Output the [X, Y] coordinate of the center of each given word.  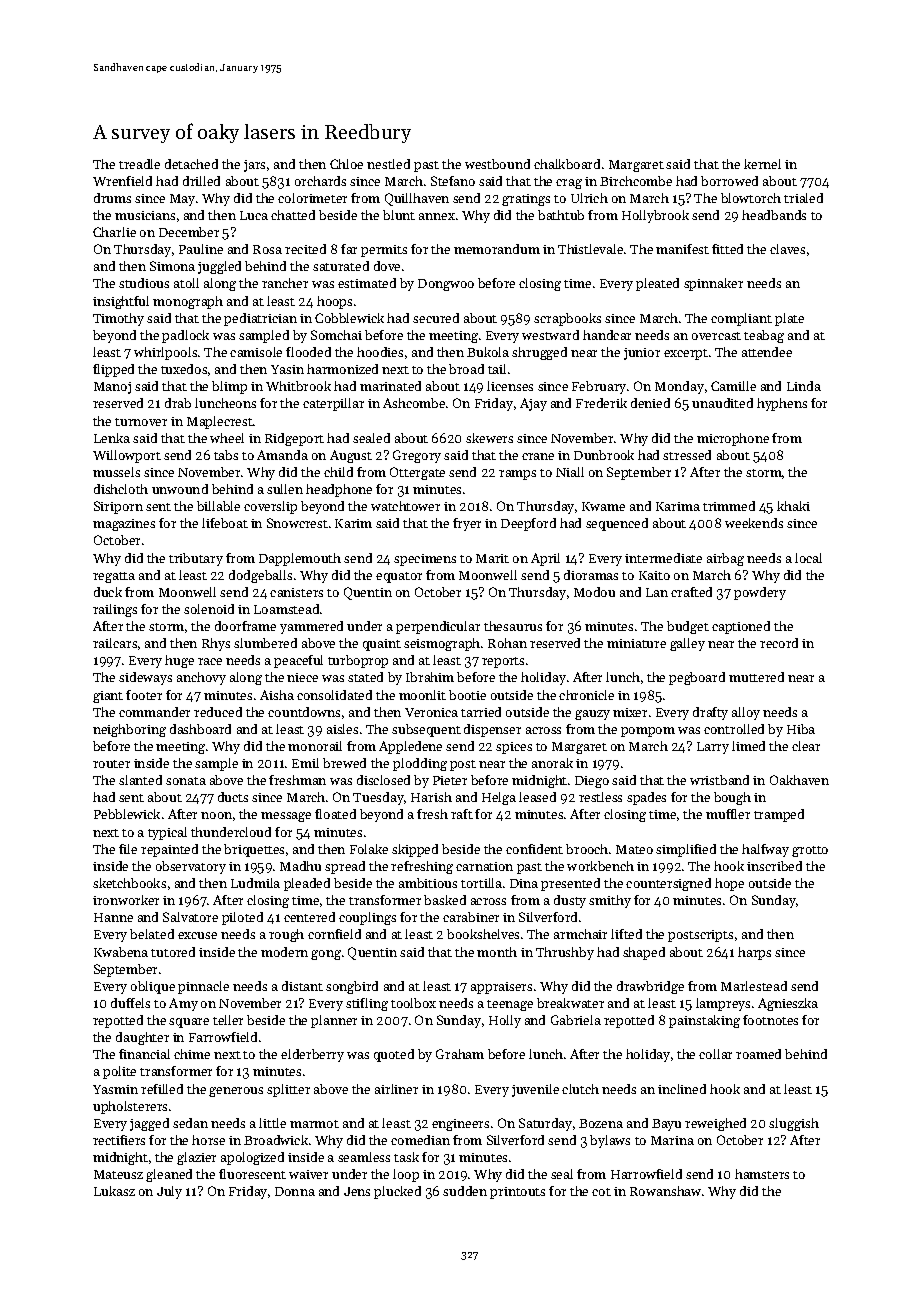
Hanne [113, 917]
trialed [803, 198]
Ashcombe [414, 403]
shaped [644, 953]
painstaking [704, 1021]
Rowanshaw [665, 1191]
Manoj [112, 388]
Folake [369, 849]
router [111, 764]
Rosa [267, 249]
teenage [510, 1005]
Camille [733, 386]
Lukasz [114, 1191]
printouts [517, 1193]
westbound [497, 164]
